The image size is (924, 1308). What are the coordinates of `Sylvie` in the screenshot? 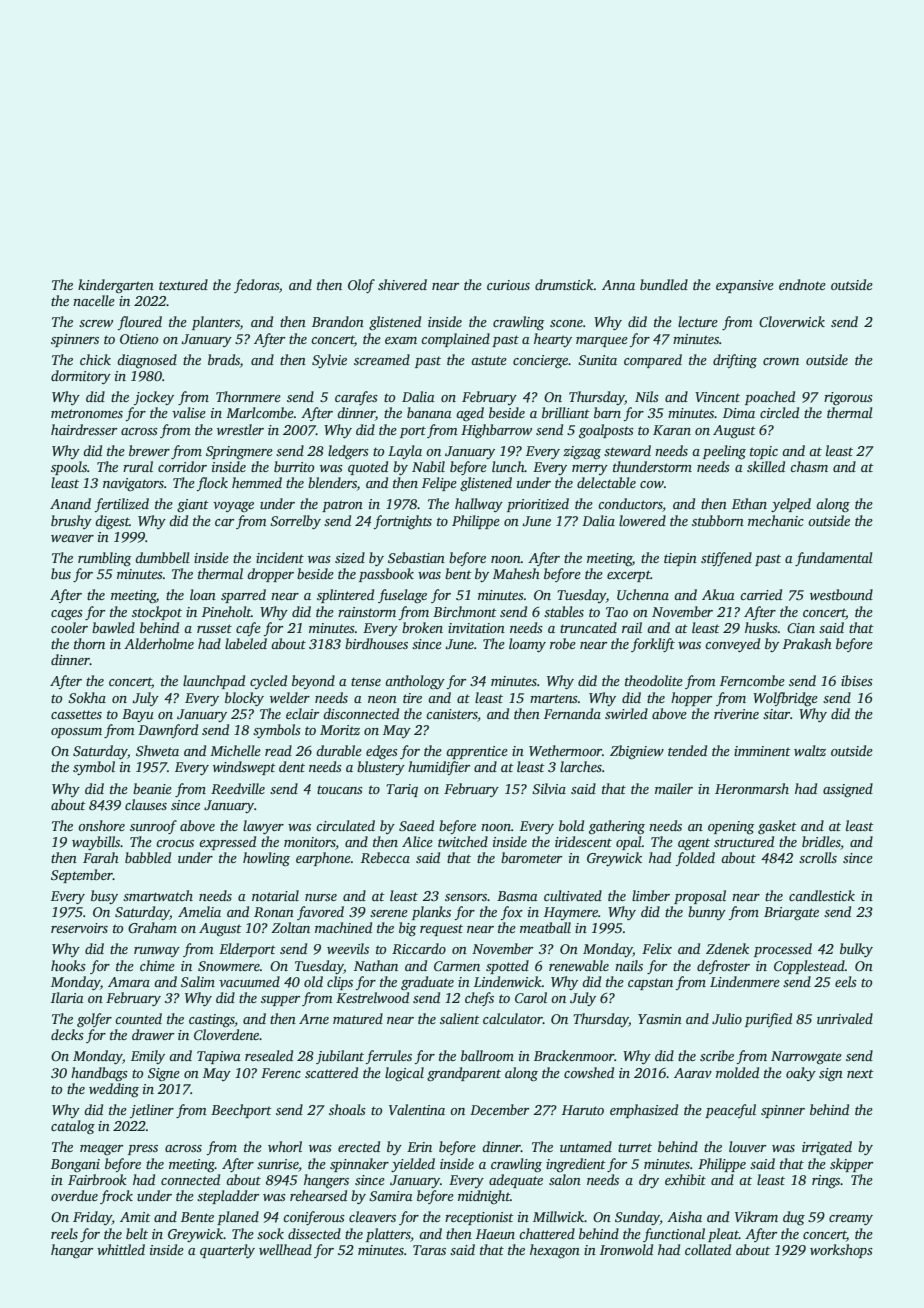 It's located at (329, 361).
